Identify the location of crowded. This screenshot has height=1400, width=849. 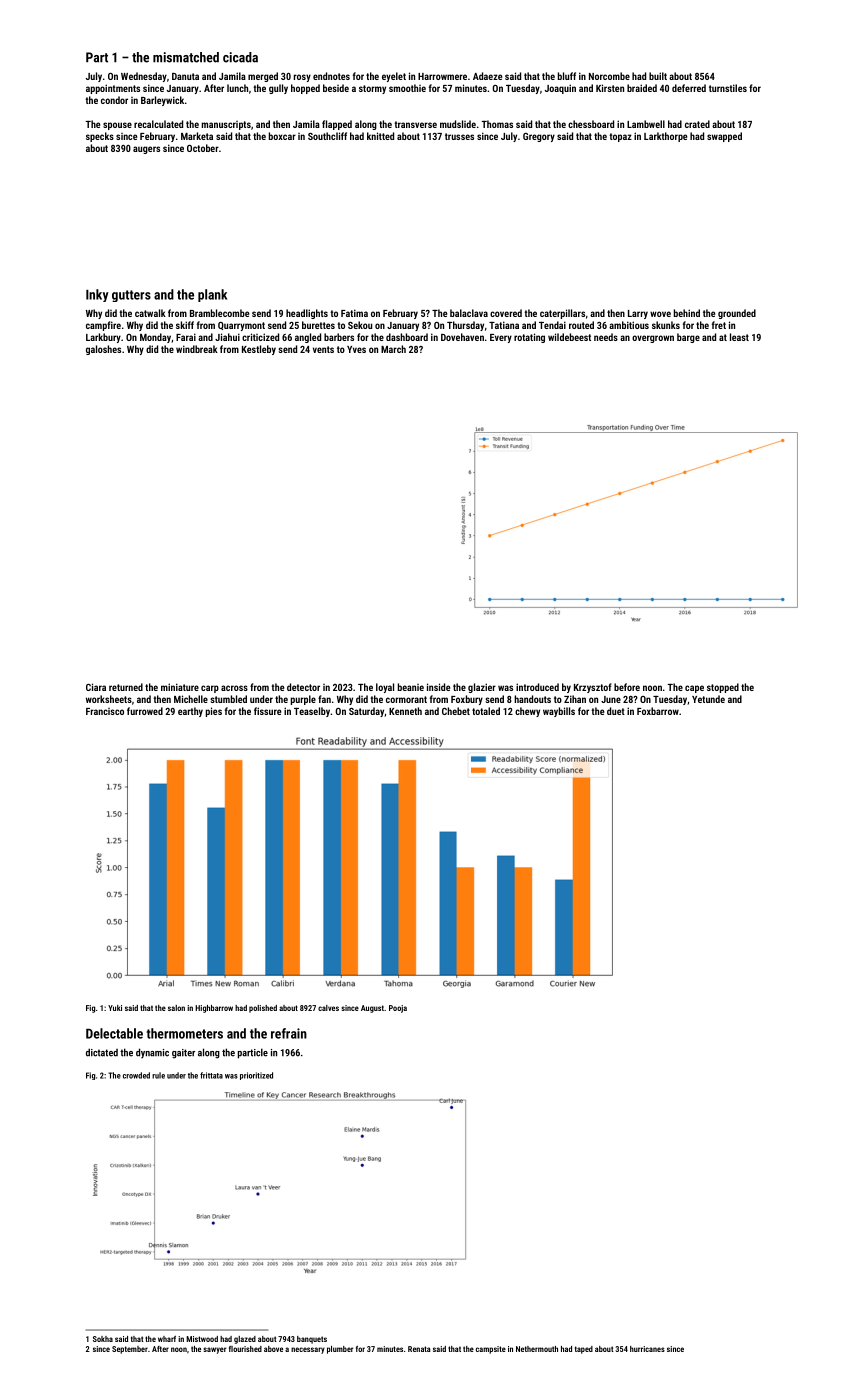
(136, 1075).
